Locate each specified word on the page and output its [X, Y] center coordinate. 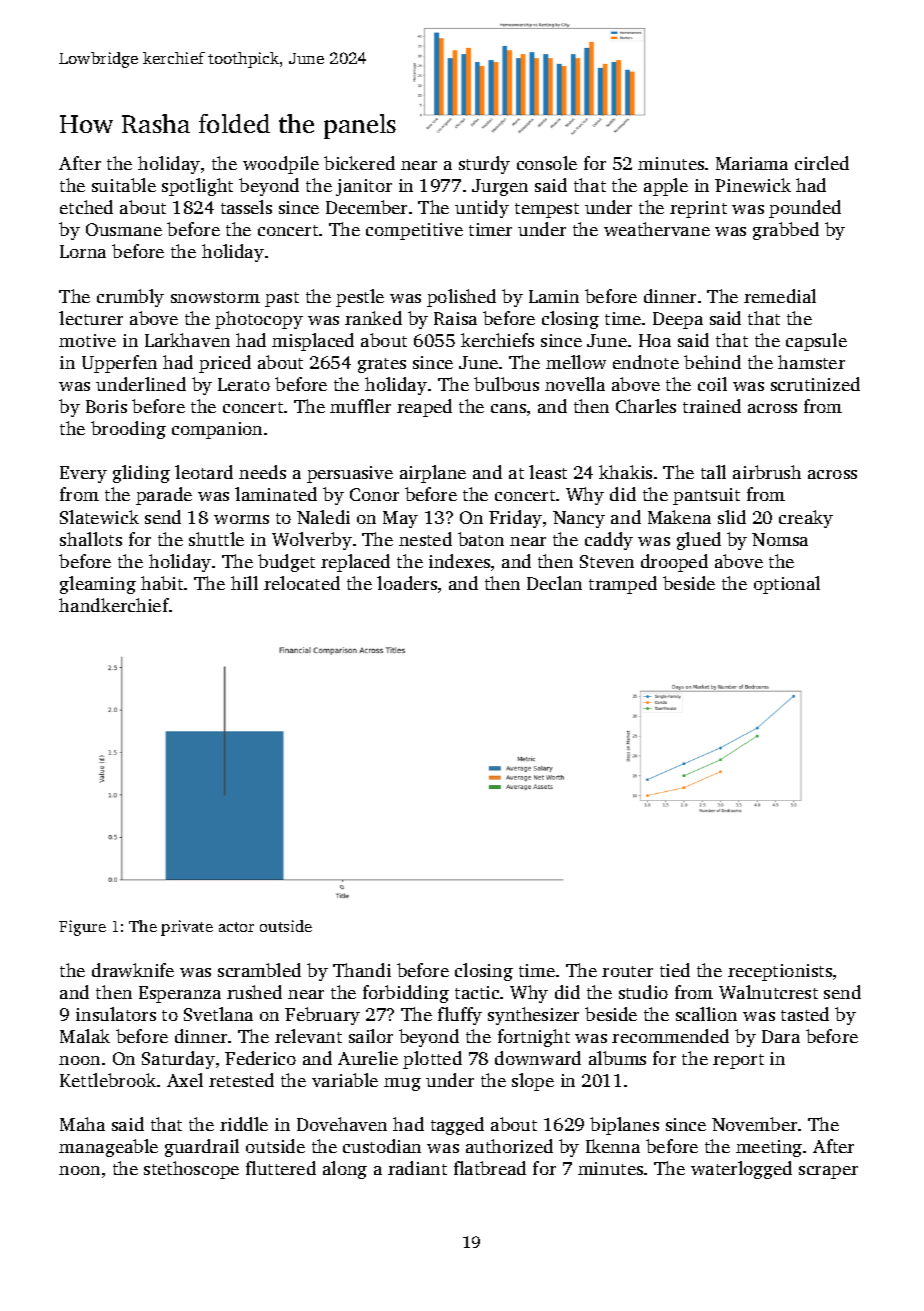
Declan [554, 583]
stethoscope [191, 1170]
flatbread [490, 1168]
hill [244, 583]
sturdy [484, 165]
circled [822, 163]
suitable [124, 185]
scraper [828, 1172]
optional [787, 585]
